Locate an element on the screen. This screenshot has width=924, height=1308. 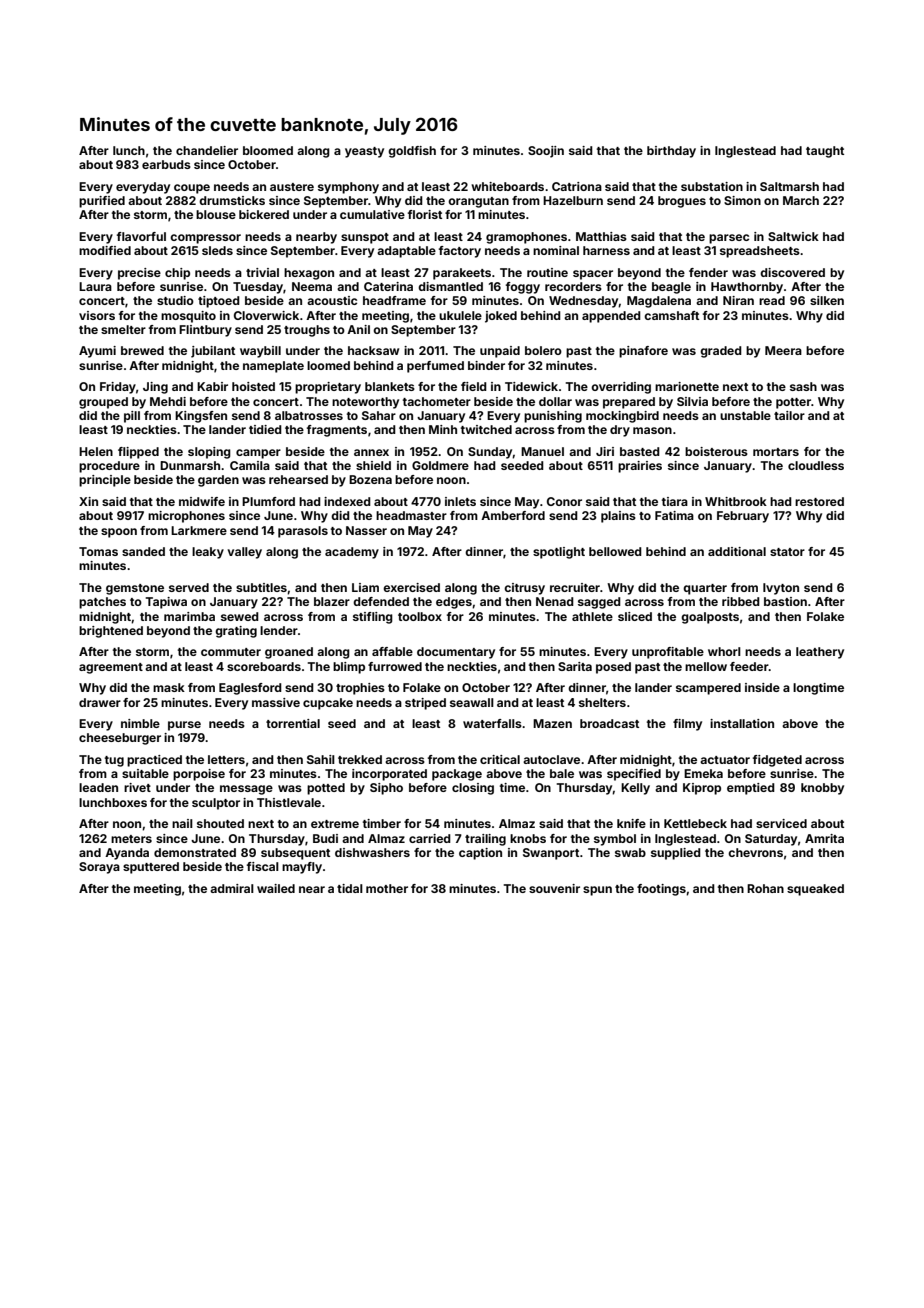
recorders is located at coordinates (573, 286).
